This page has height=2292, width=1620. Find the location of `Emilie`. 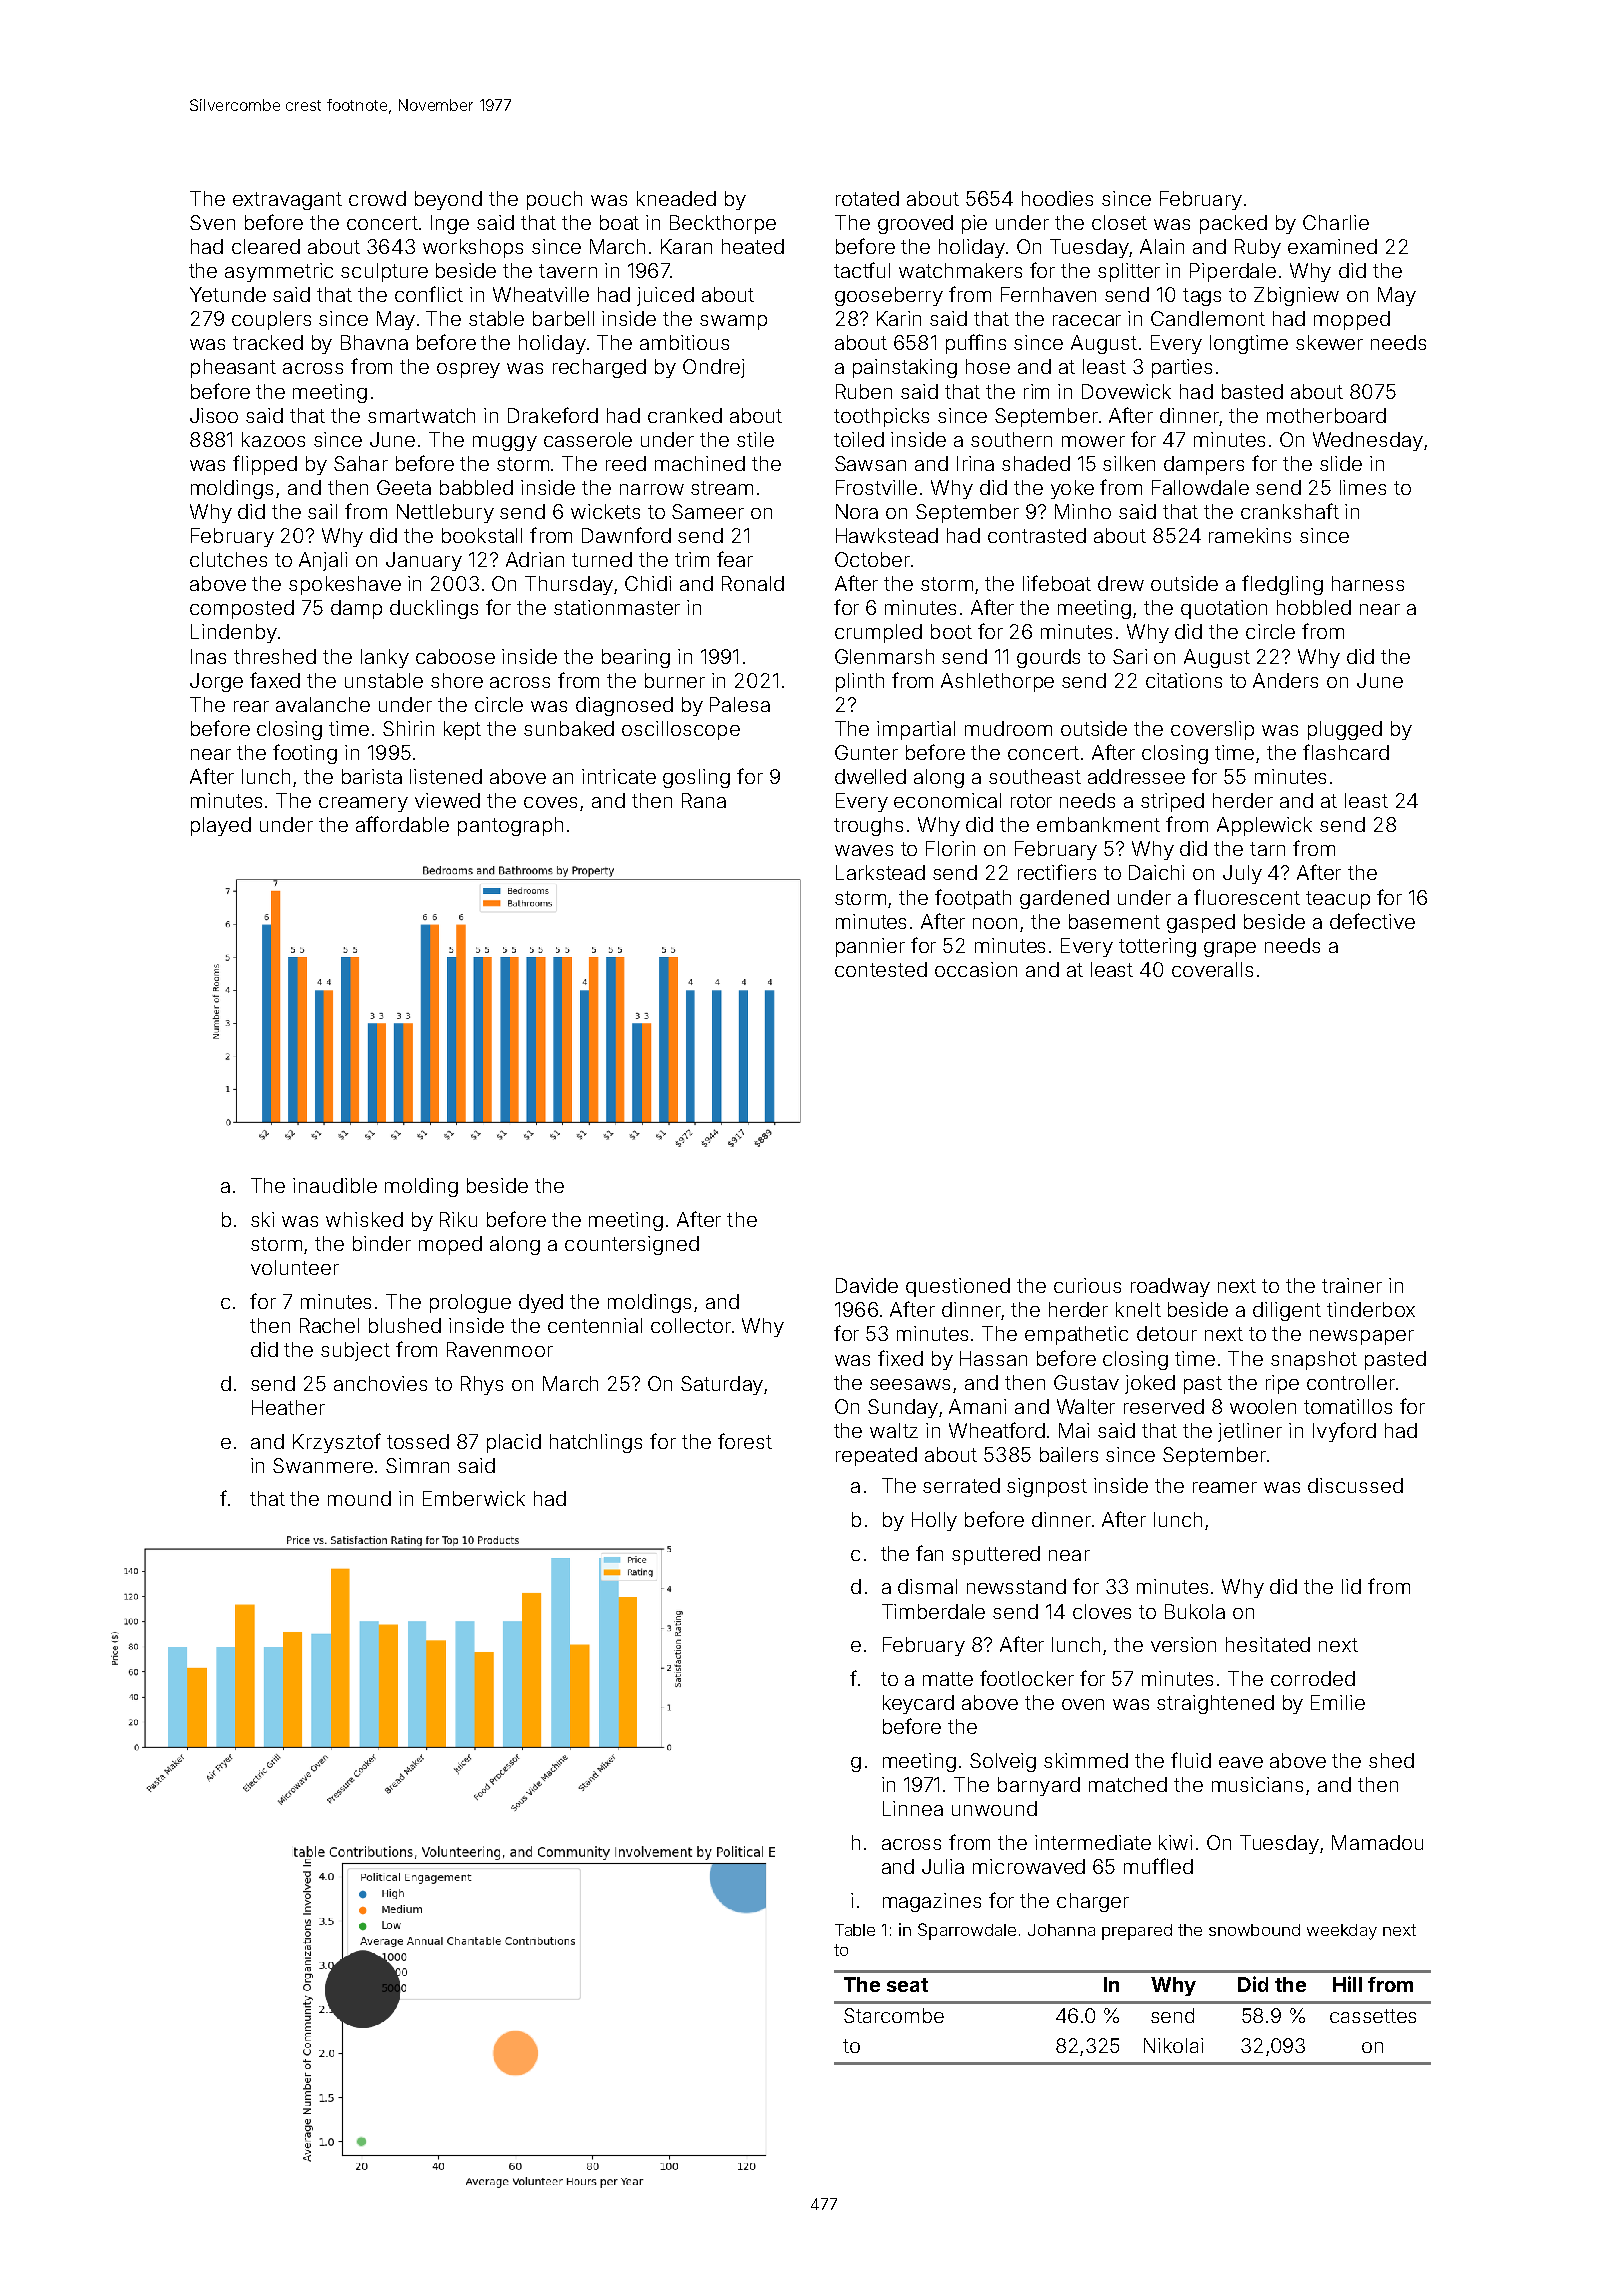

Emilie is located at coordinates (1338, 1702).
